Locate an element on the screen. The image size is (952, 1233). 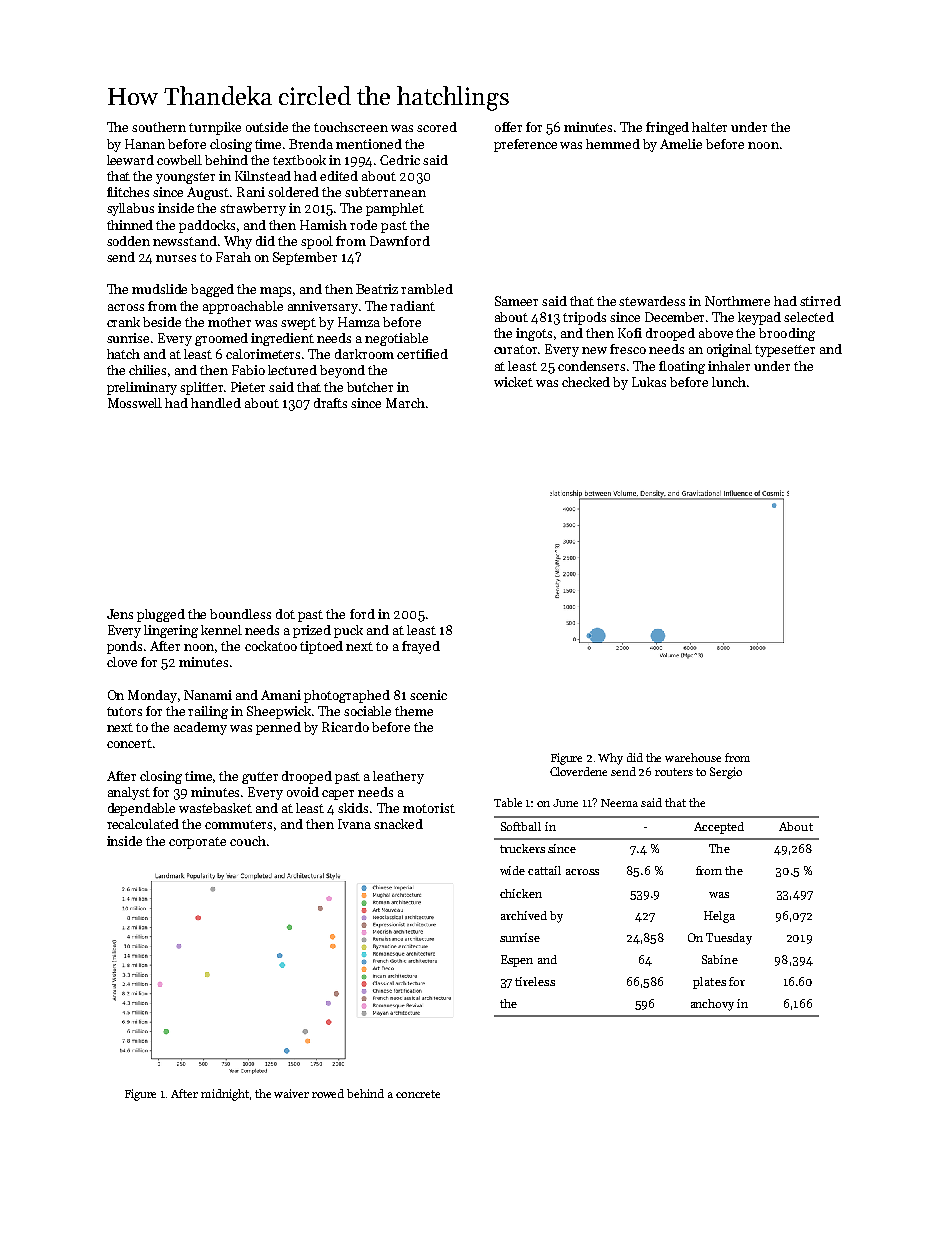
Nanami is located at coordinates (208, 695).
